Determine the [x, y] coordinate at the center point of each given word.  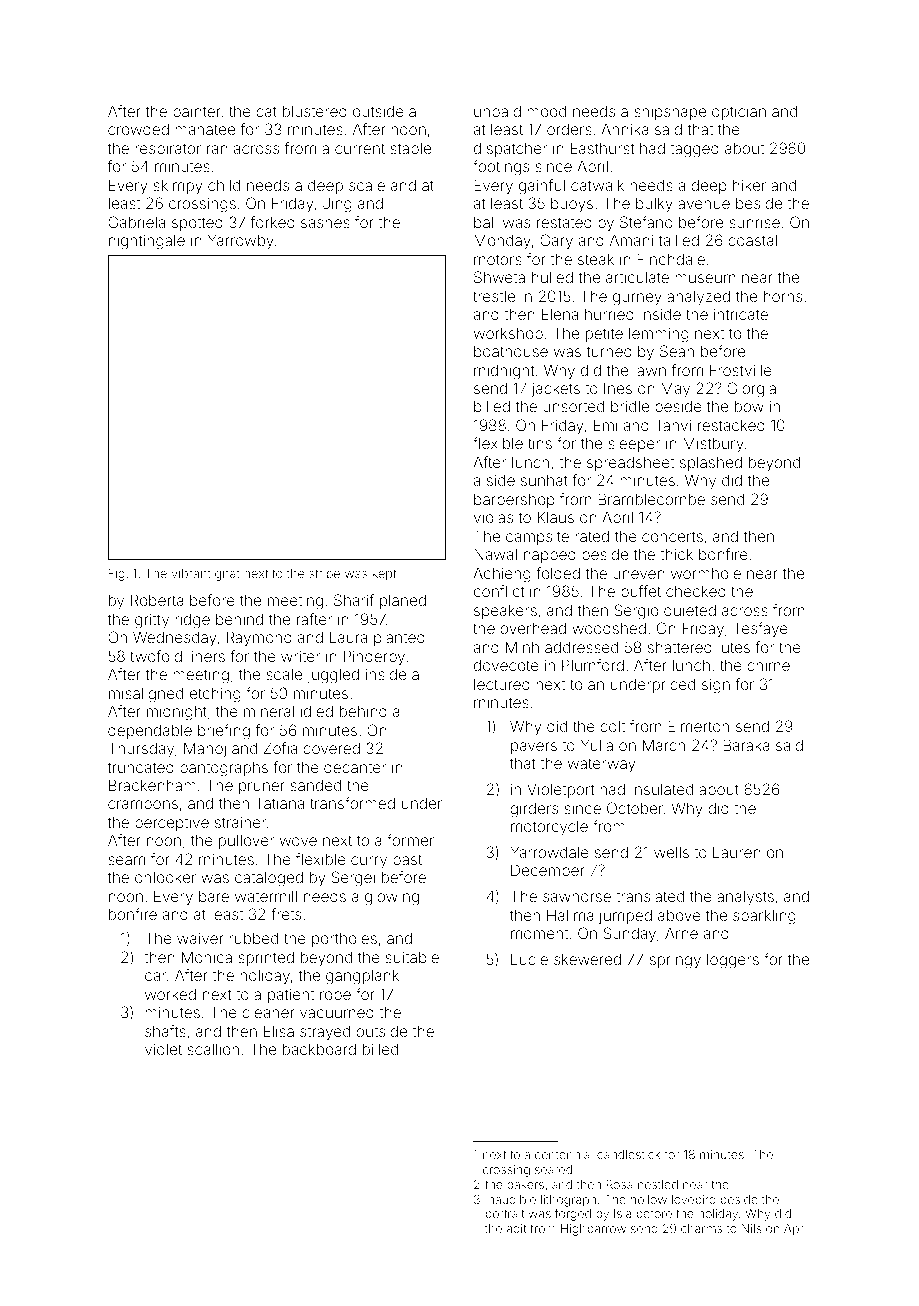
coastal [752, 240]
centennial [563, 1154]
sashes [325, 222]
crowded [138, 129]
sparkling [764, 917]
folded [558, 573]
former [410, 840]
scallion [213, 1049]
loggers [733, 961]
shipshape [670, 112]
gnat [227, 575]
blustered [315, 111]
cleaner [268, 1012]
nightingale [147, 242]
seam [126, 860]
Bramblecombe [651, 499]
